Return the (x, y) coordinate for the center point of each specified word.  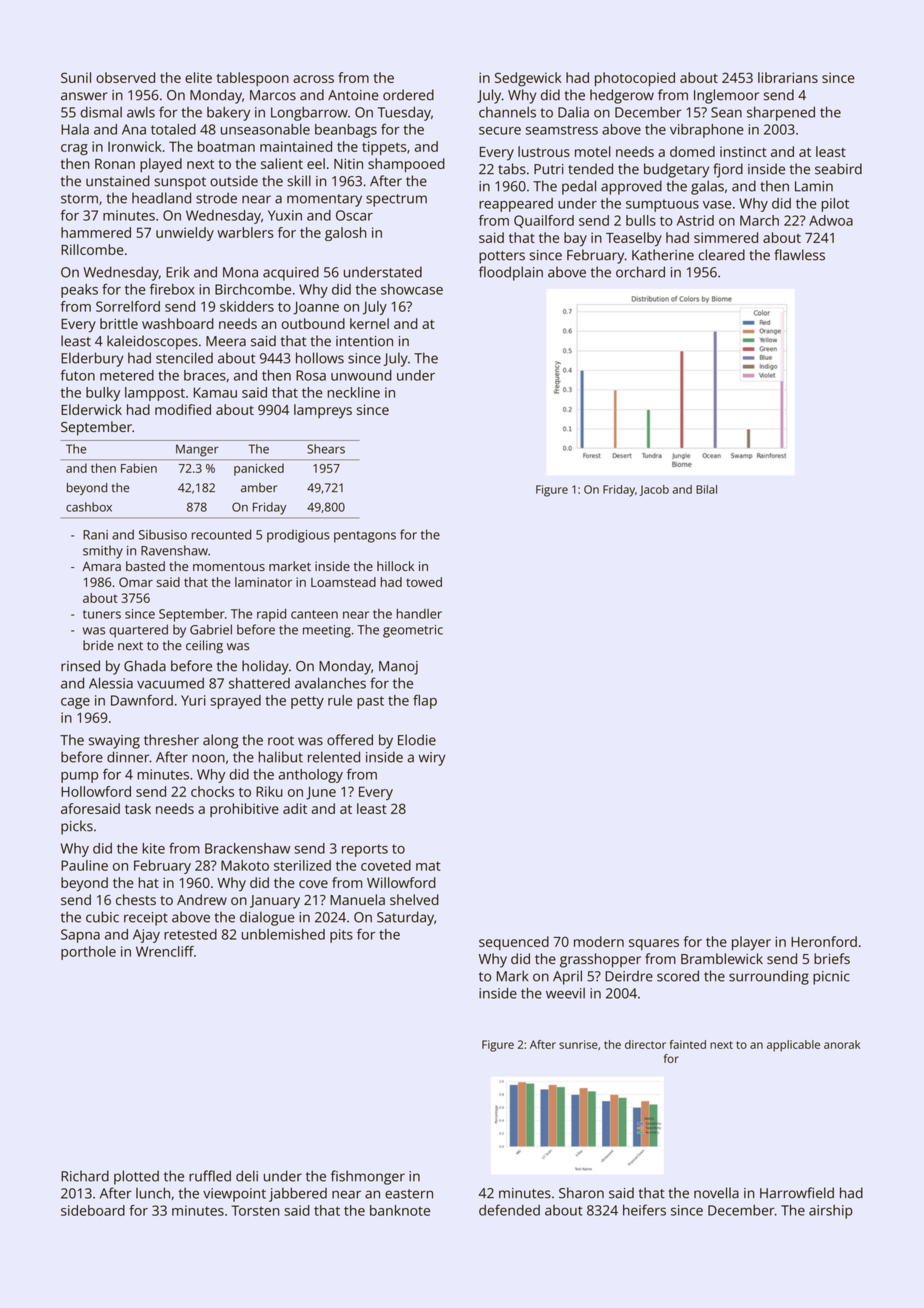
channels (507, 112)
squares (654, 944)
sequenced (514, 943)
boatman (226, 146)
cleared (721, 255)
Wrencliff (165, 951)
